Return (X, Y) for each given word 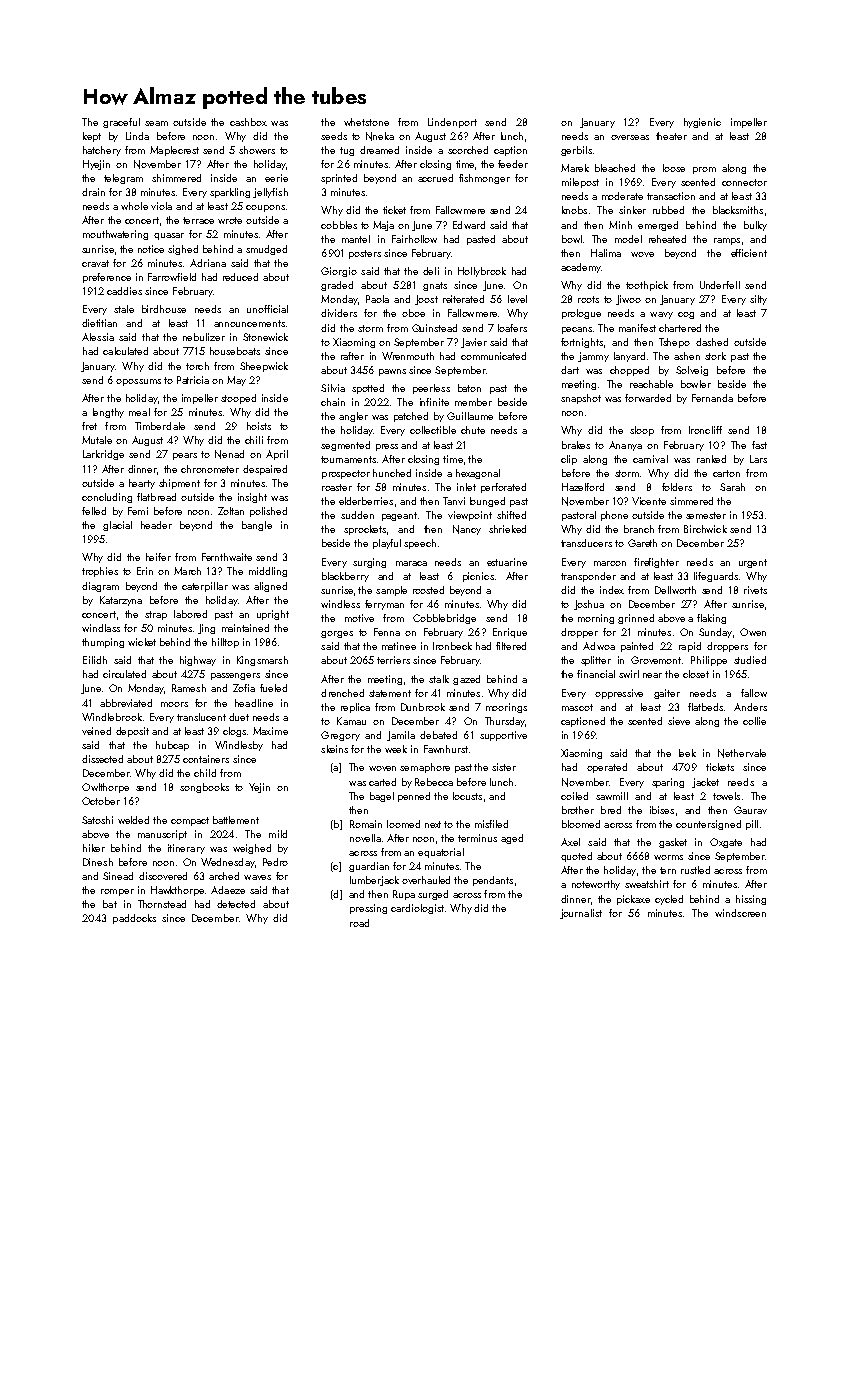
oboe (413, 313)
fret (89, 426)
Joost (426, 300)
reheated (667, 239)
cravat (95, 263)
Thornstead (162, 904)
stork (715, 356)
